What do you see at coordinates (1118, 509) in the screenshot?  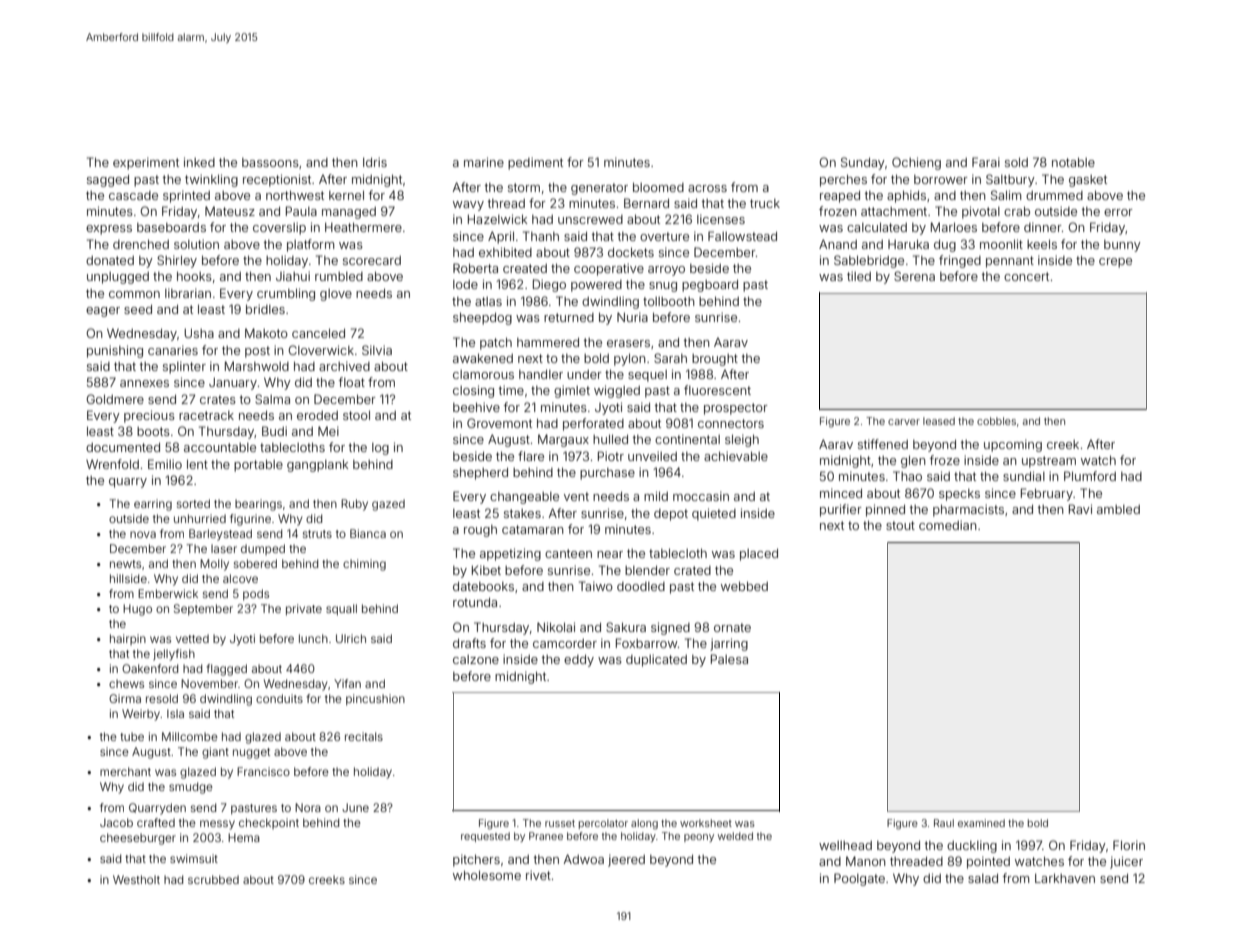 I see `ambled` at bounding box center [1118, 509].
